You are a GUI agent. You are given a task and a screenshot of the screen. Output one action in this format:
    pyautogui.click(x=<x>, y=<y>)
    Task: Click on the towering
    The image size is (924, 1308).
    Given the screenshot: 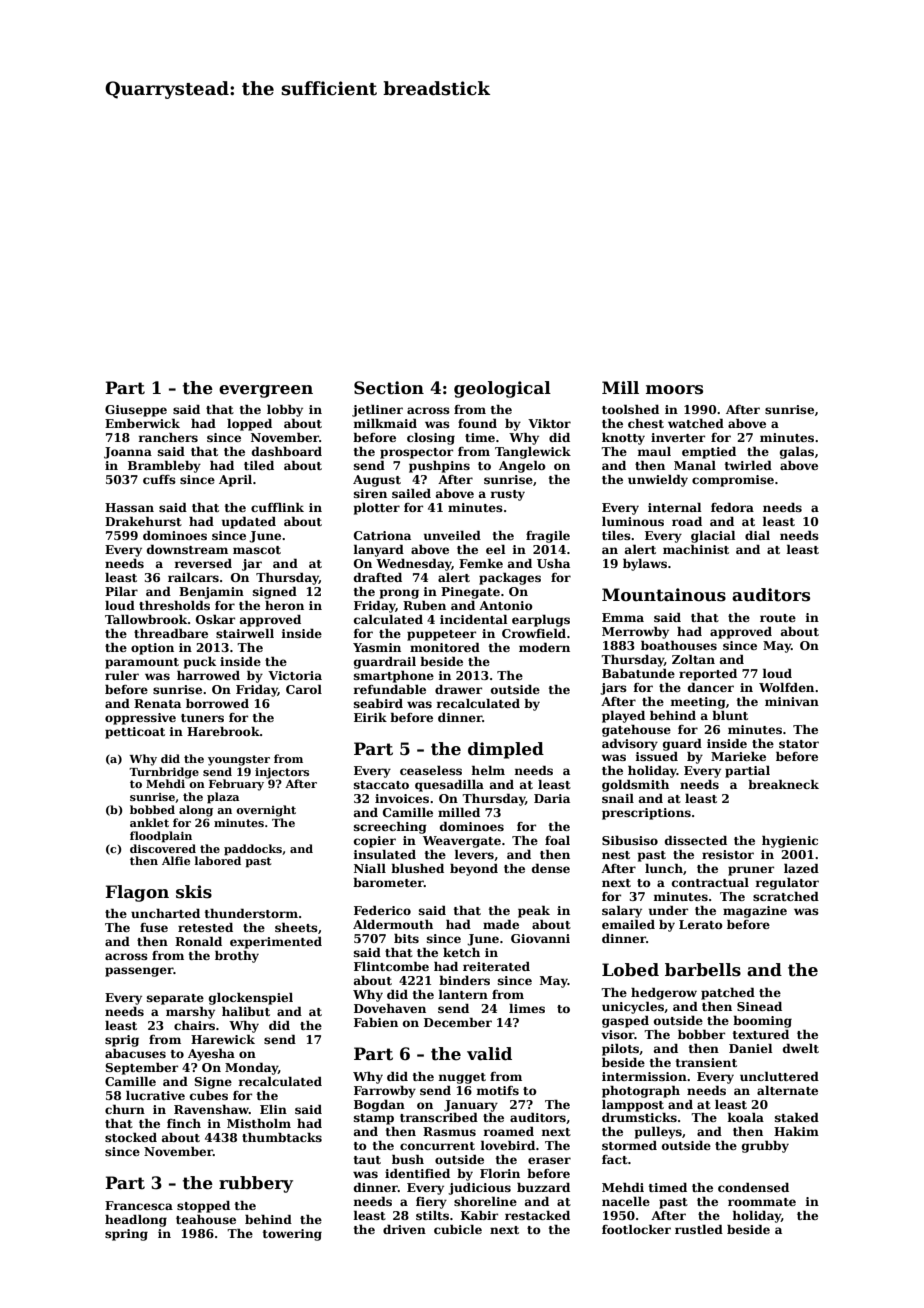 What is the action you would take?
    pyautogui.click(x=292, y=1235)
